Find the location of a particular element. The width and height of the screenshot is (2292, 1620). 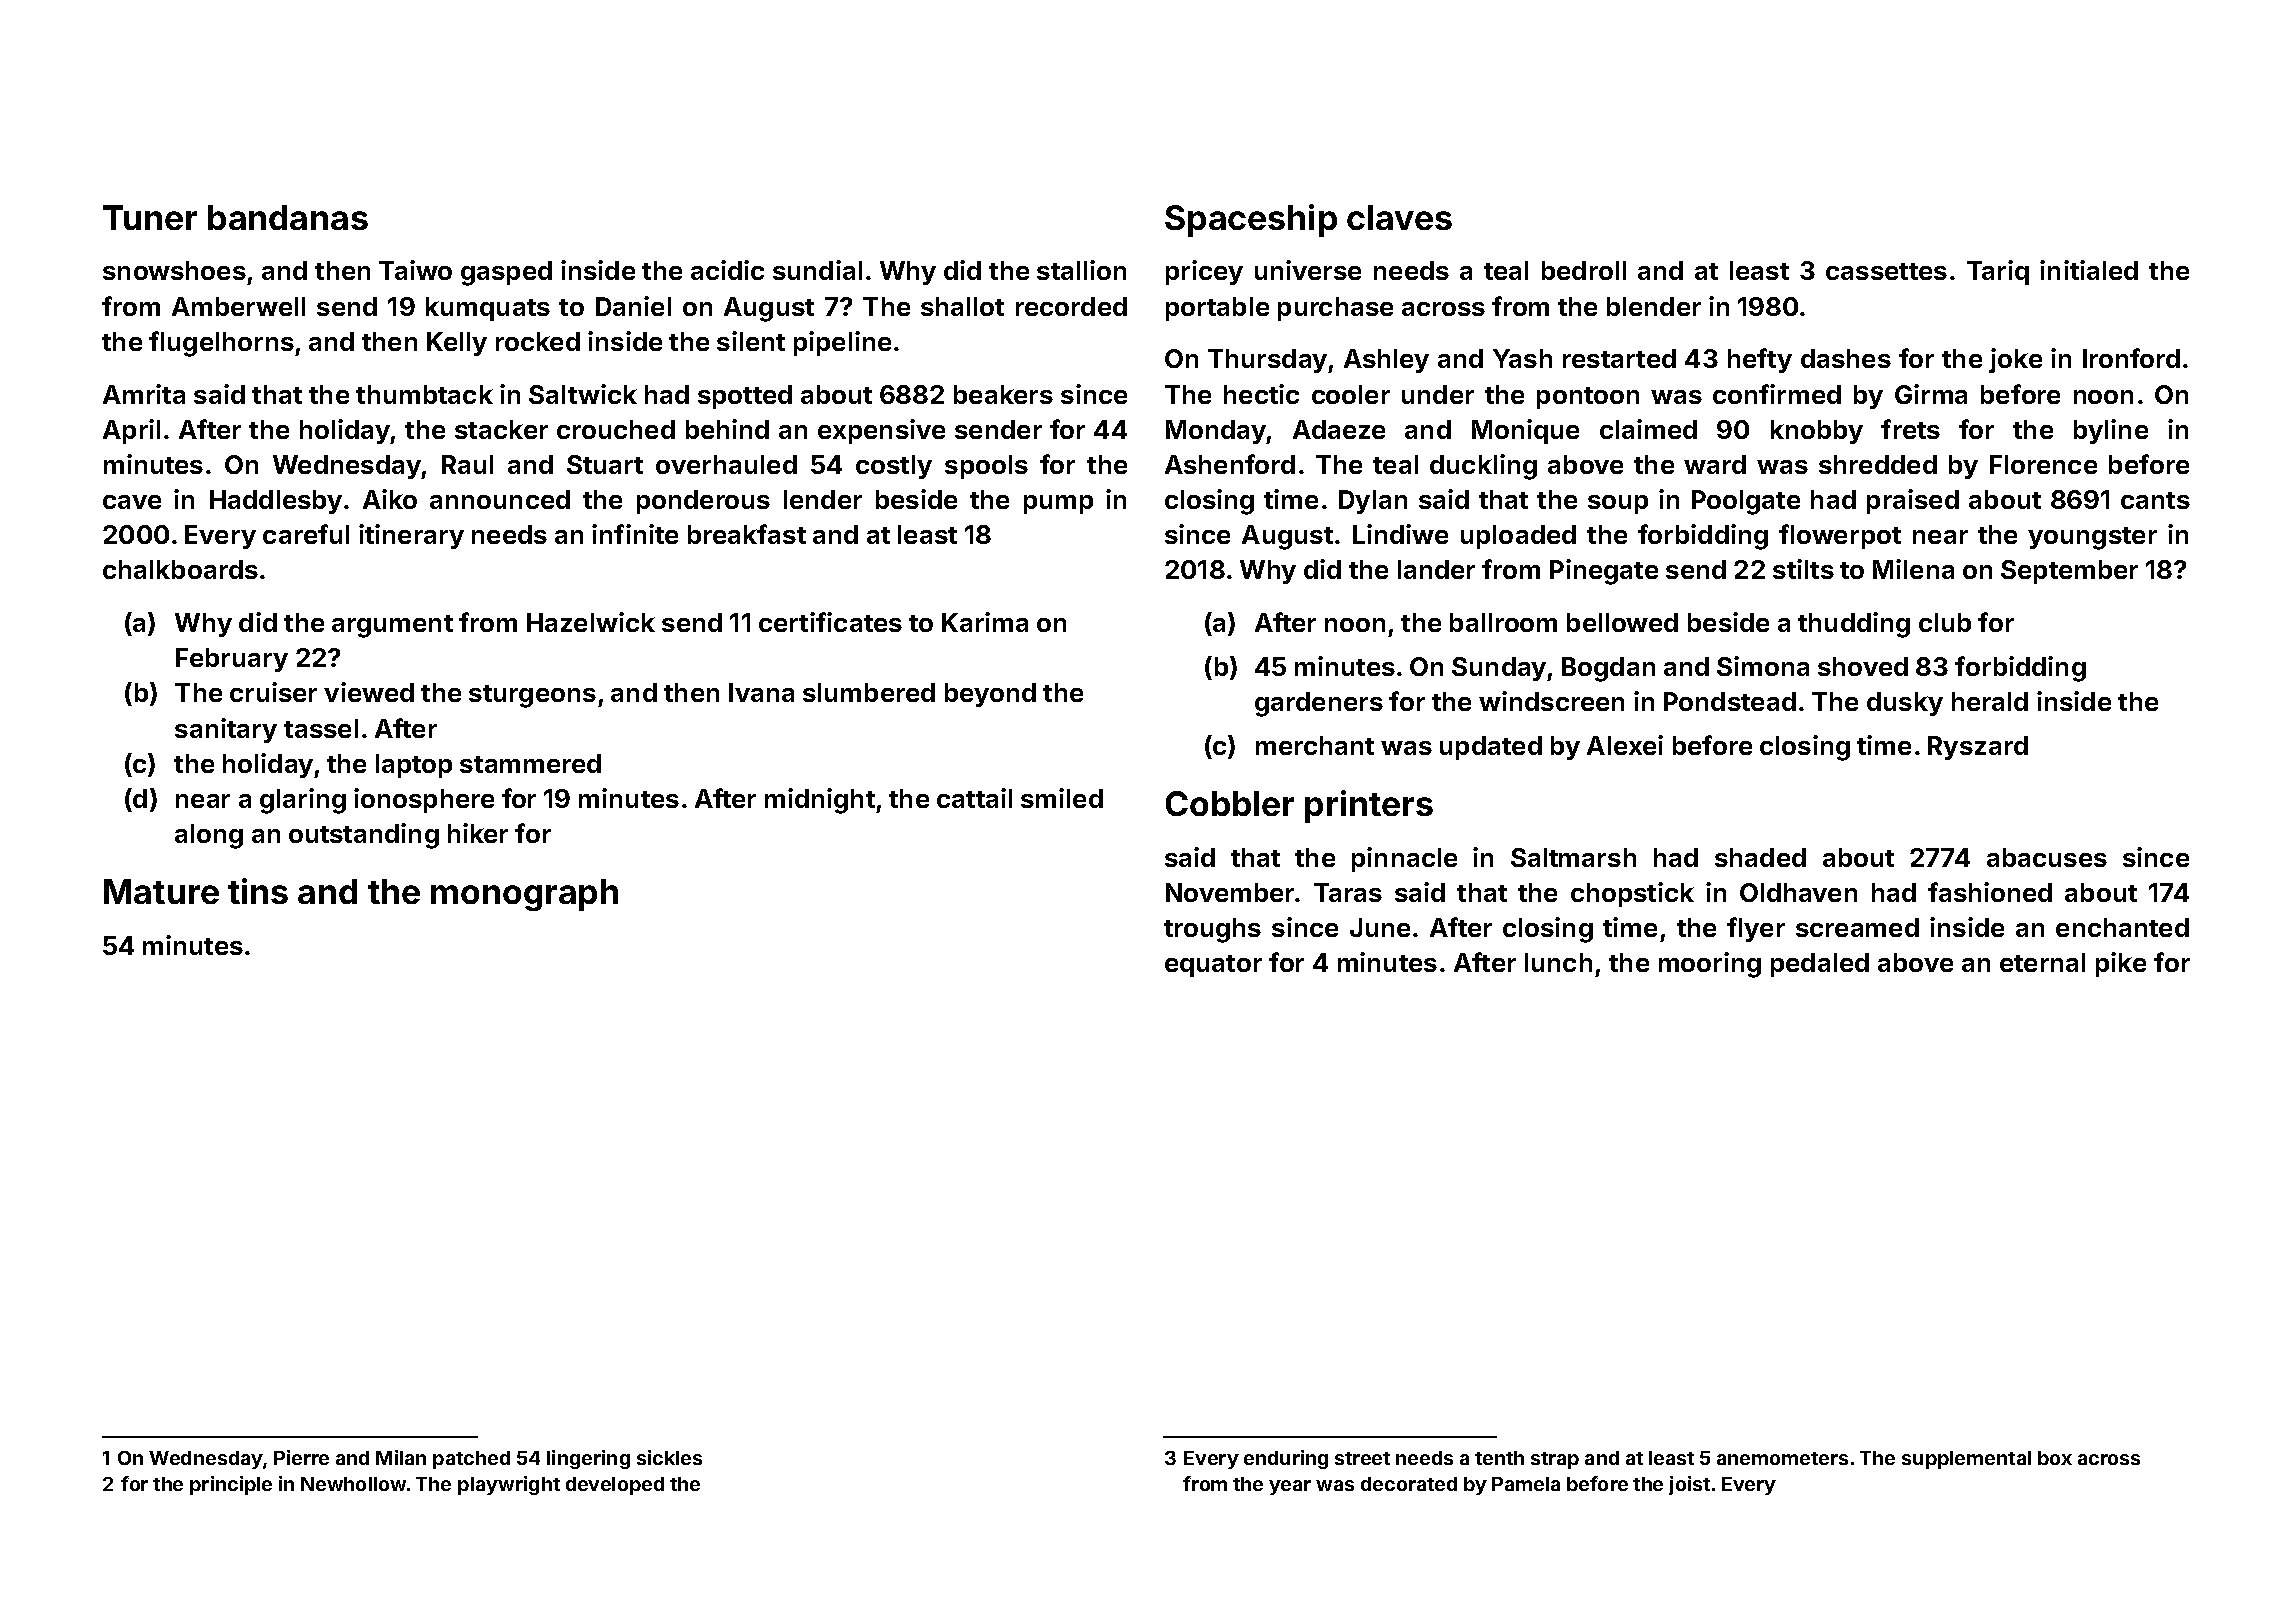

crouched is located at coordinates (616, 429).
